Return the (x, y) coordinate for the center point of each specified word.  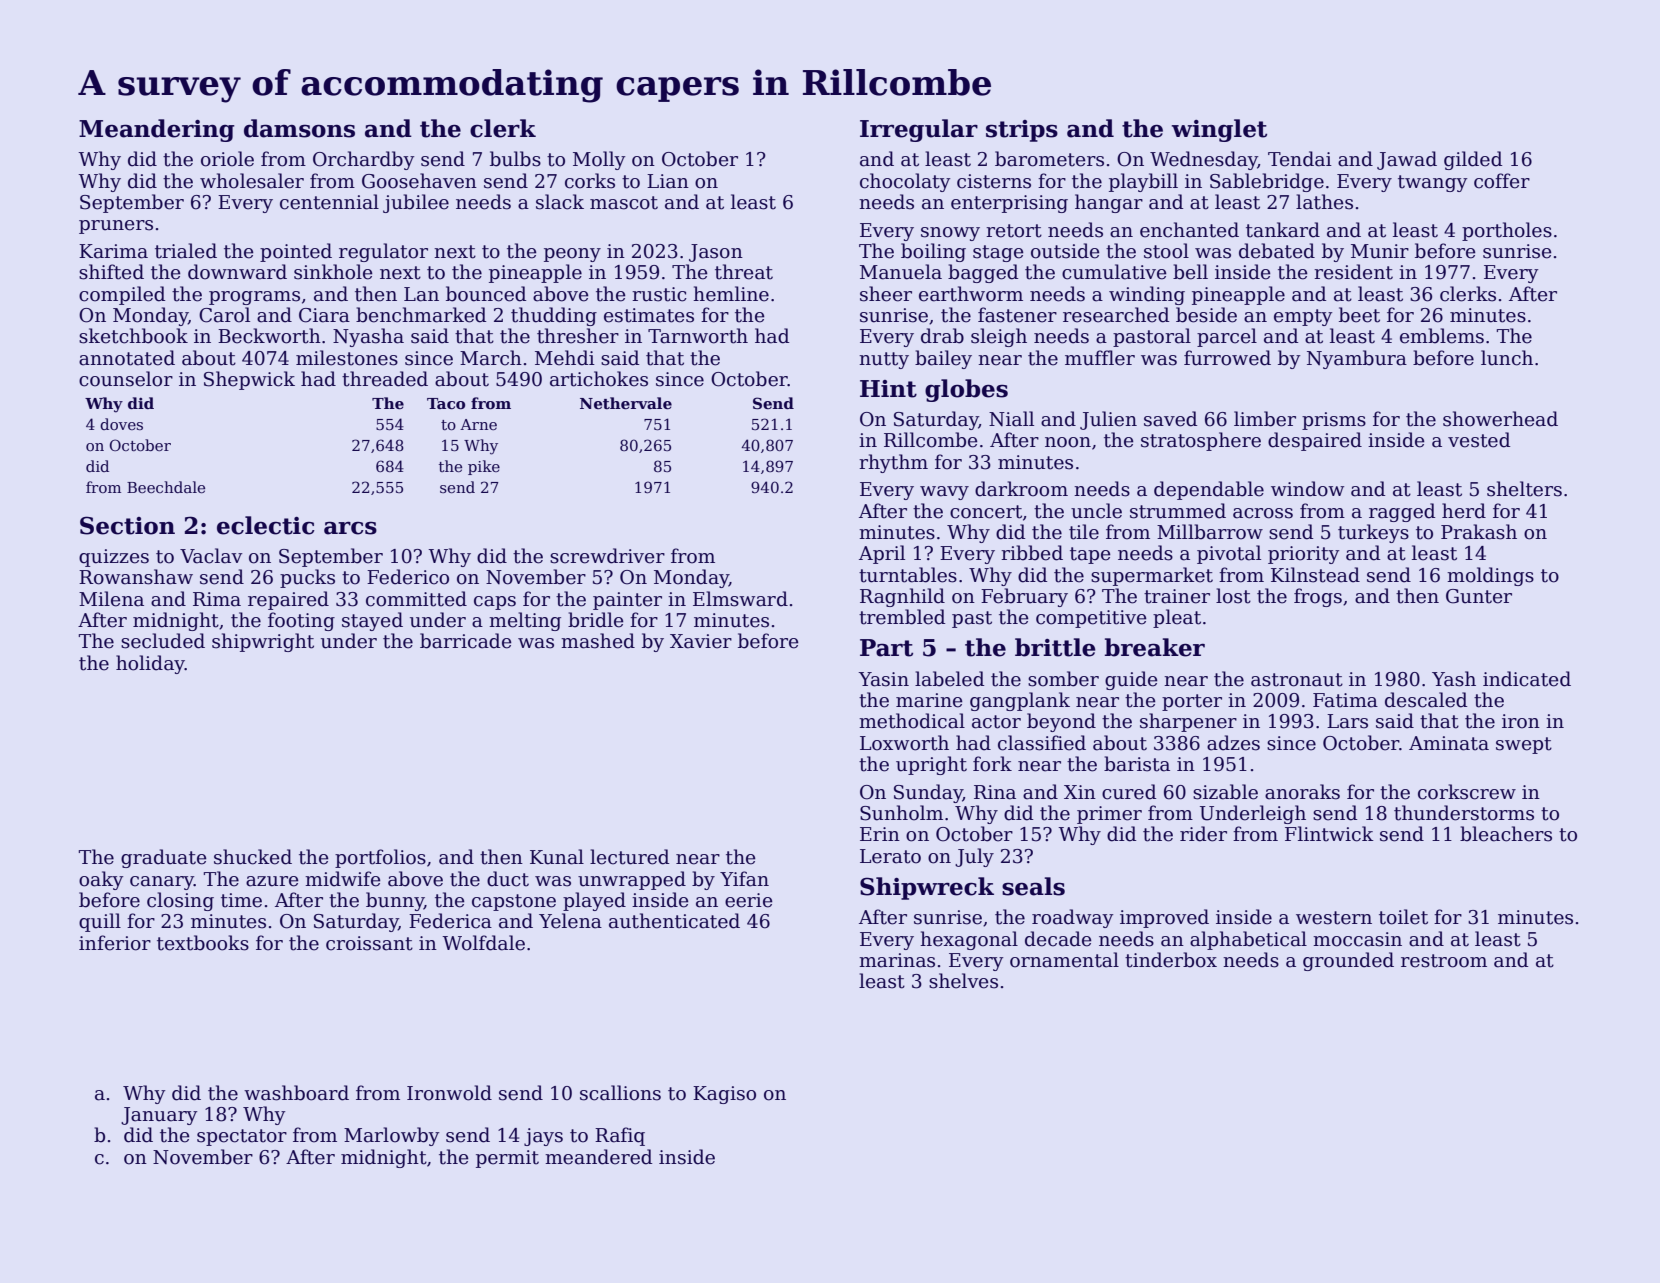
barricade (466, 641)
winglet (1219, 130)
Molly (599, 160)
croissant (369, 943)
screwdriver (607, 556)
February (1024, 597)
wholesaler (252, 181)
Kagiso (724, 1095)
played (594, 901)
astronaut (1297, 680)
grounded (1348, 961)
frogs (1318, 597)
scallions (620, 1093)
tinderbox (1171, 960)
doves (121, 424)
